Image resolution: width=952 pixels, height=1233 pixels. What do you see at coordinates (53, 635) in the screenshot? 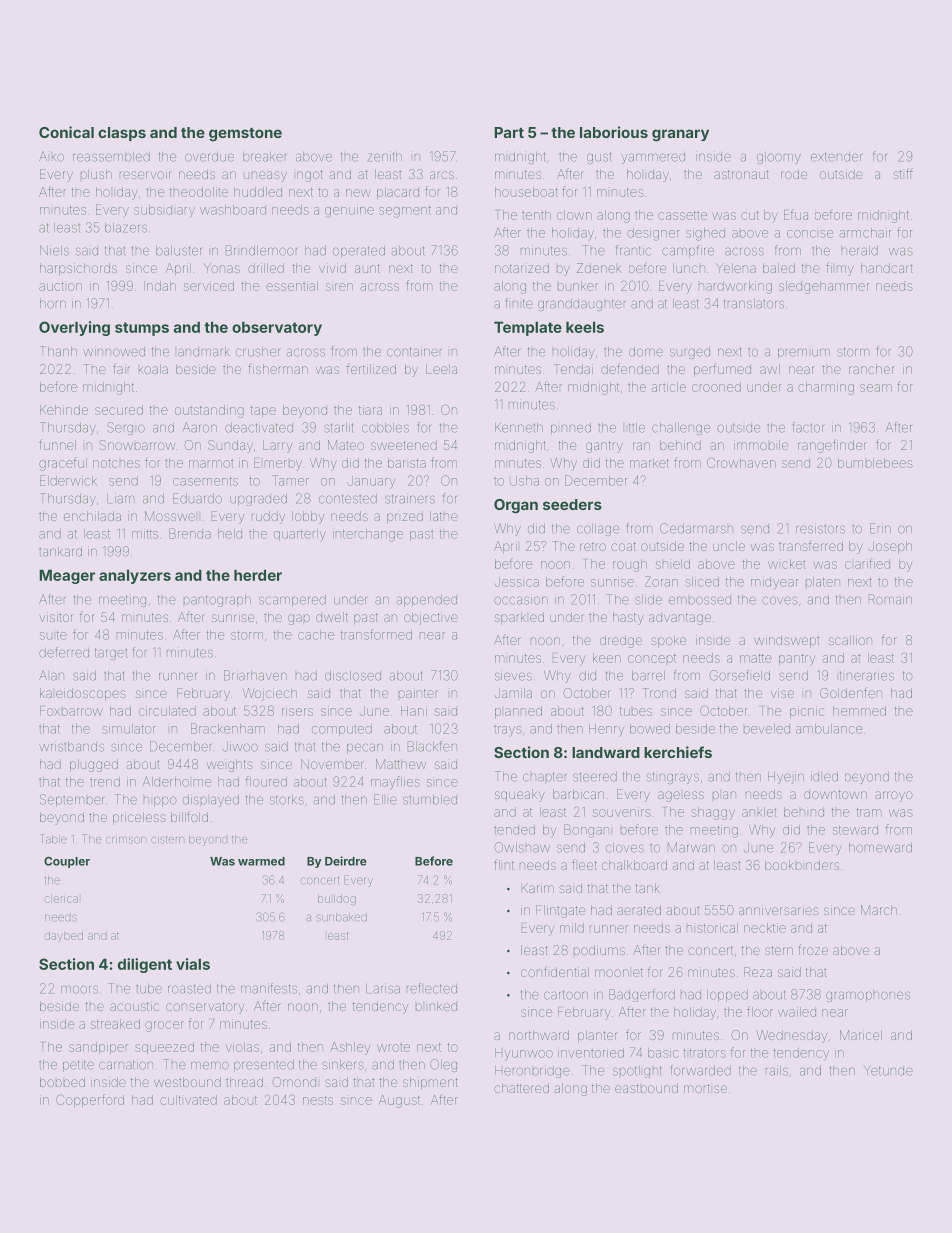
I see `suite` at bounding box center [53, 635].
